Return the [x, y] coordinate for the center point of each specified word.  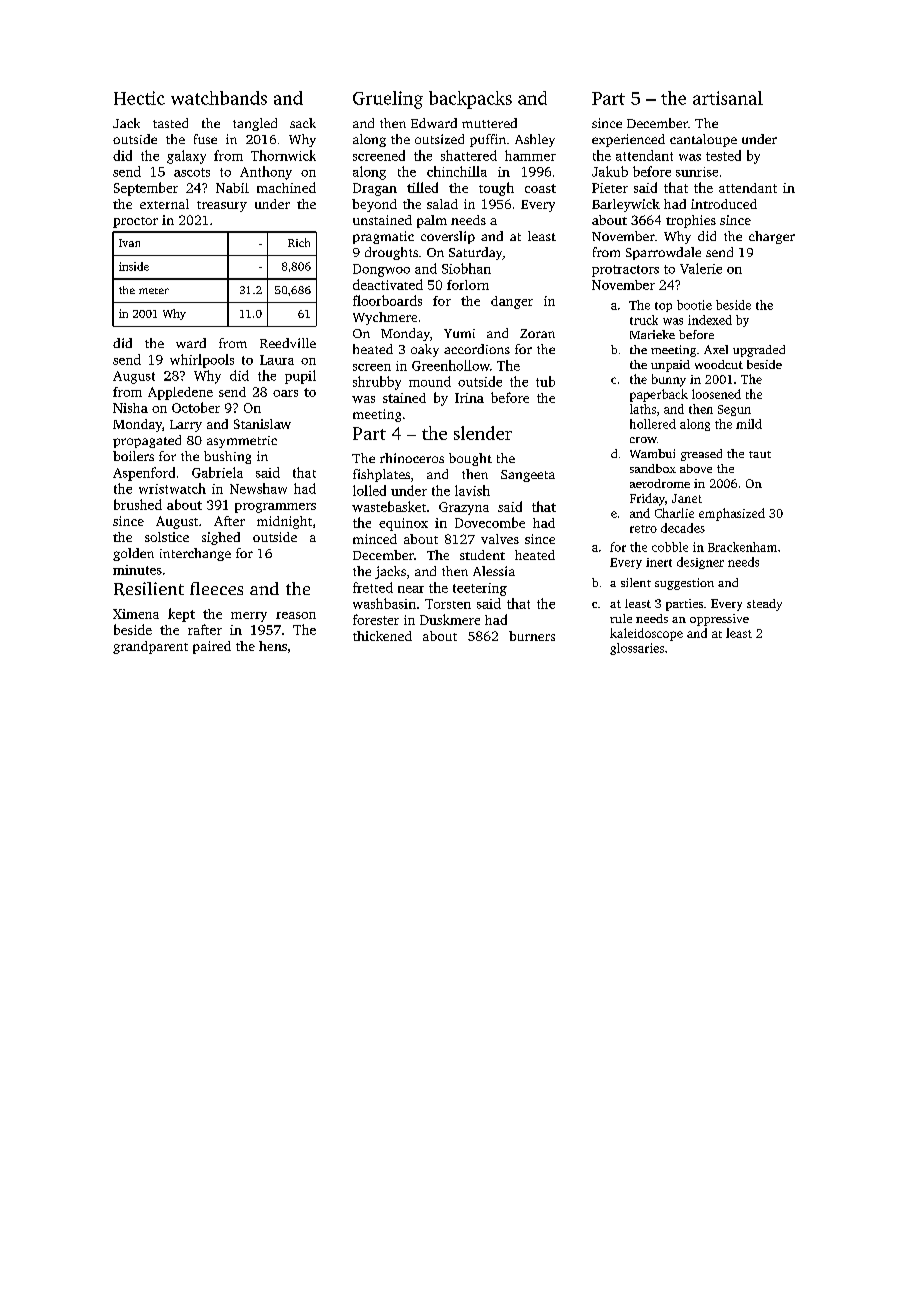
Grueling [388, 100]
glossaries [637, 649]
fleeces [216, 588]
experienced [628, 140]
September [146, 189]
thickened [382, 636]
